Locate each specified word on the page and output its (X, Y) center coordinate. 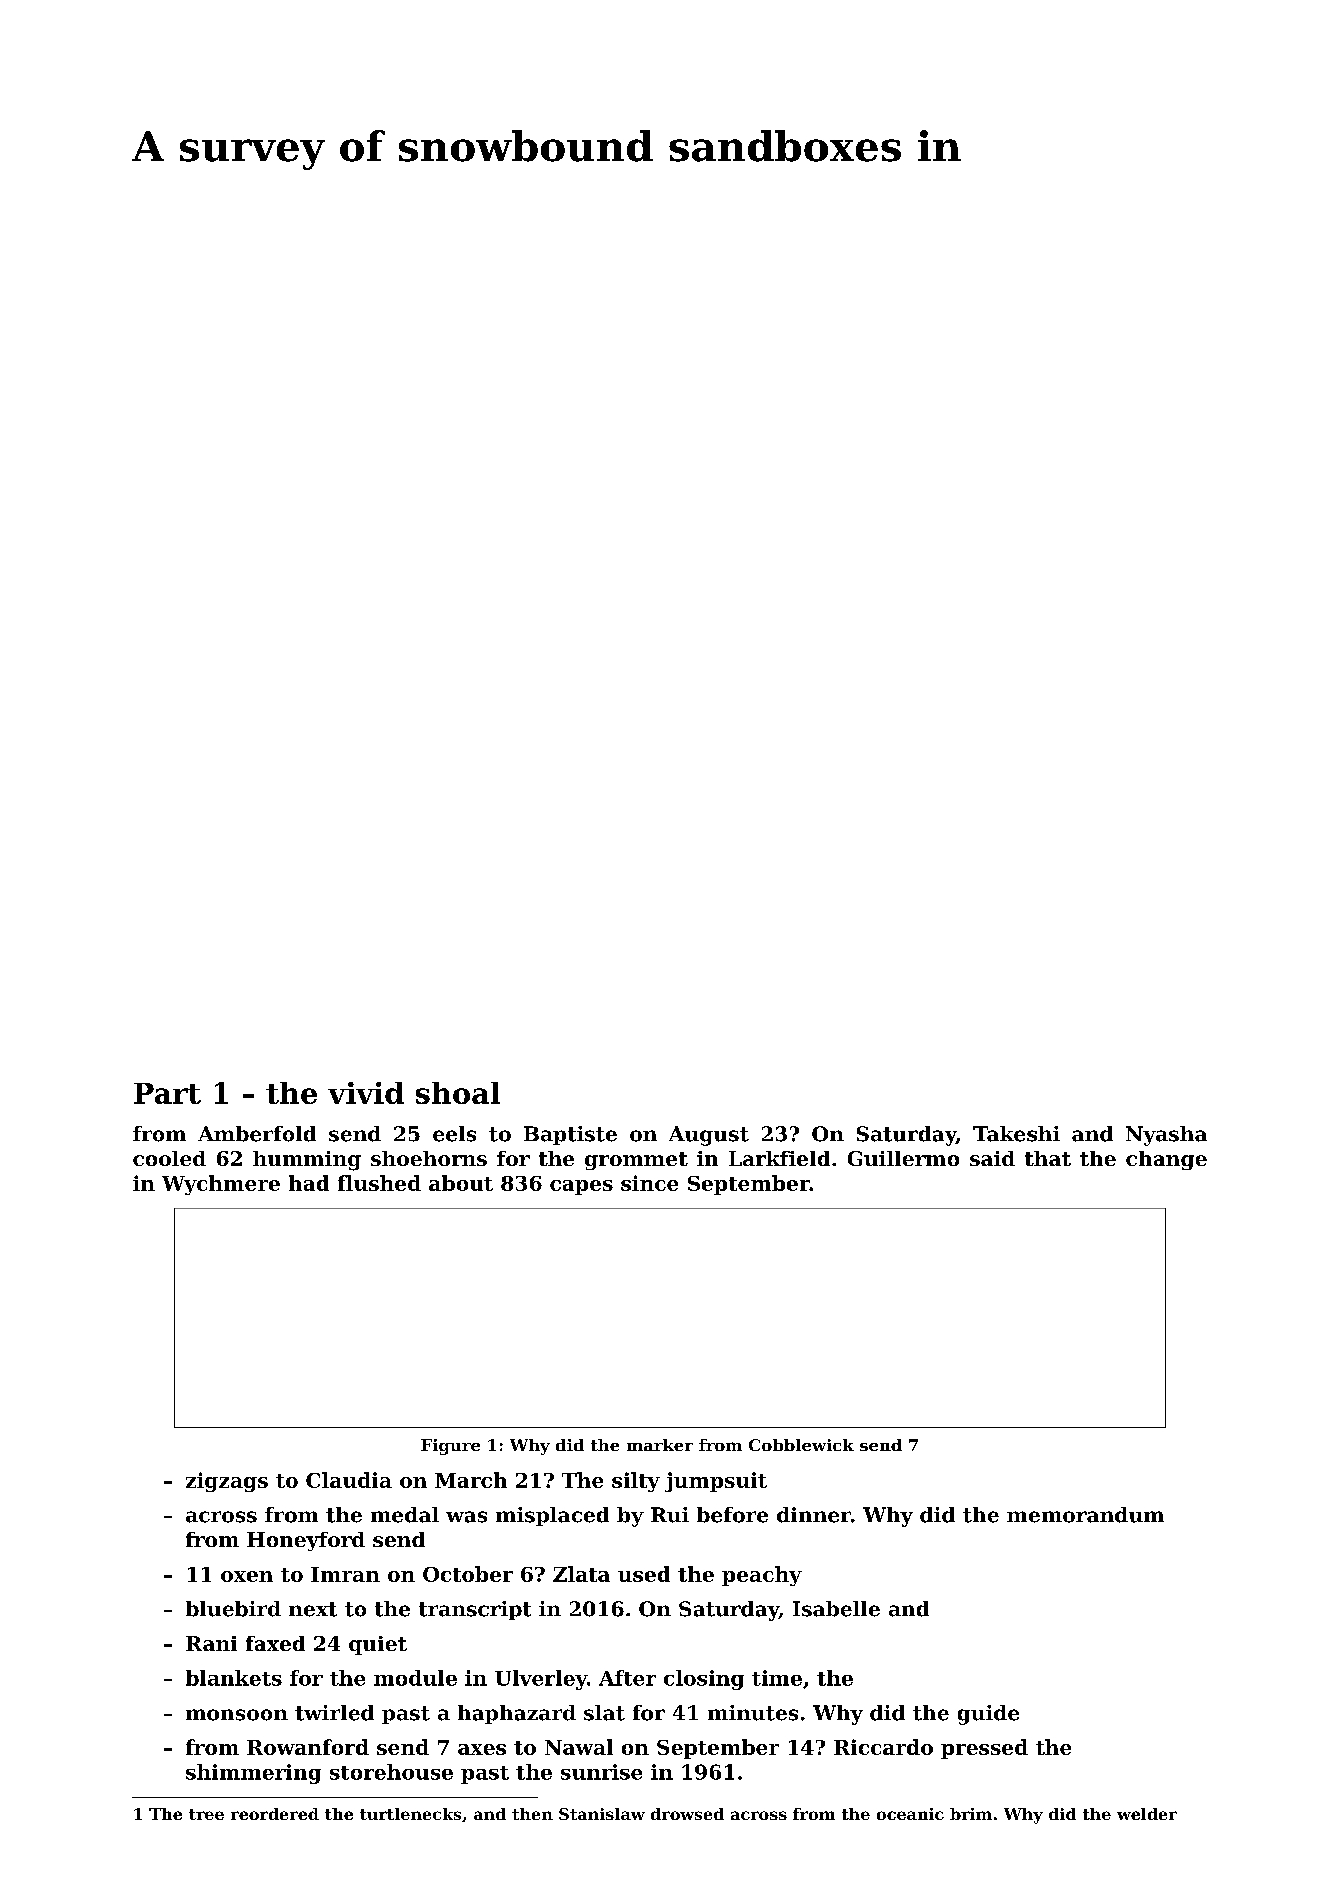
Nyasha (1166, 1136)
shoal (458, 1093)
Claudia (349, 1480)
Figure (450, 1447)
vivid (366, 1093)
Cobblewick (801, 1445)
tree (206, 1814)
